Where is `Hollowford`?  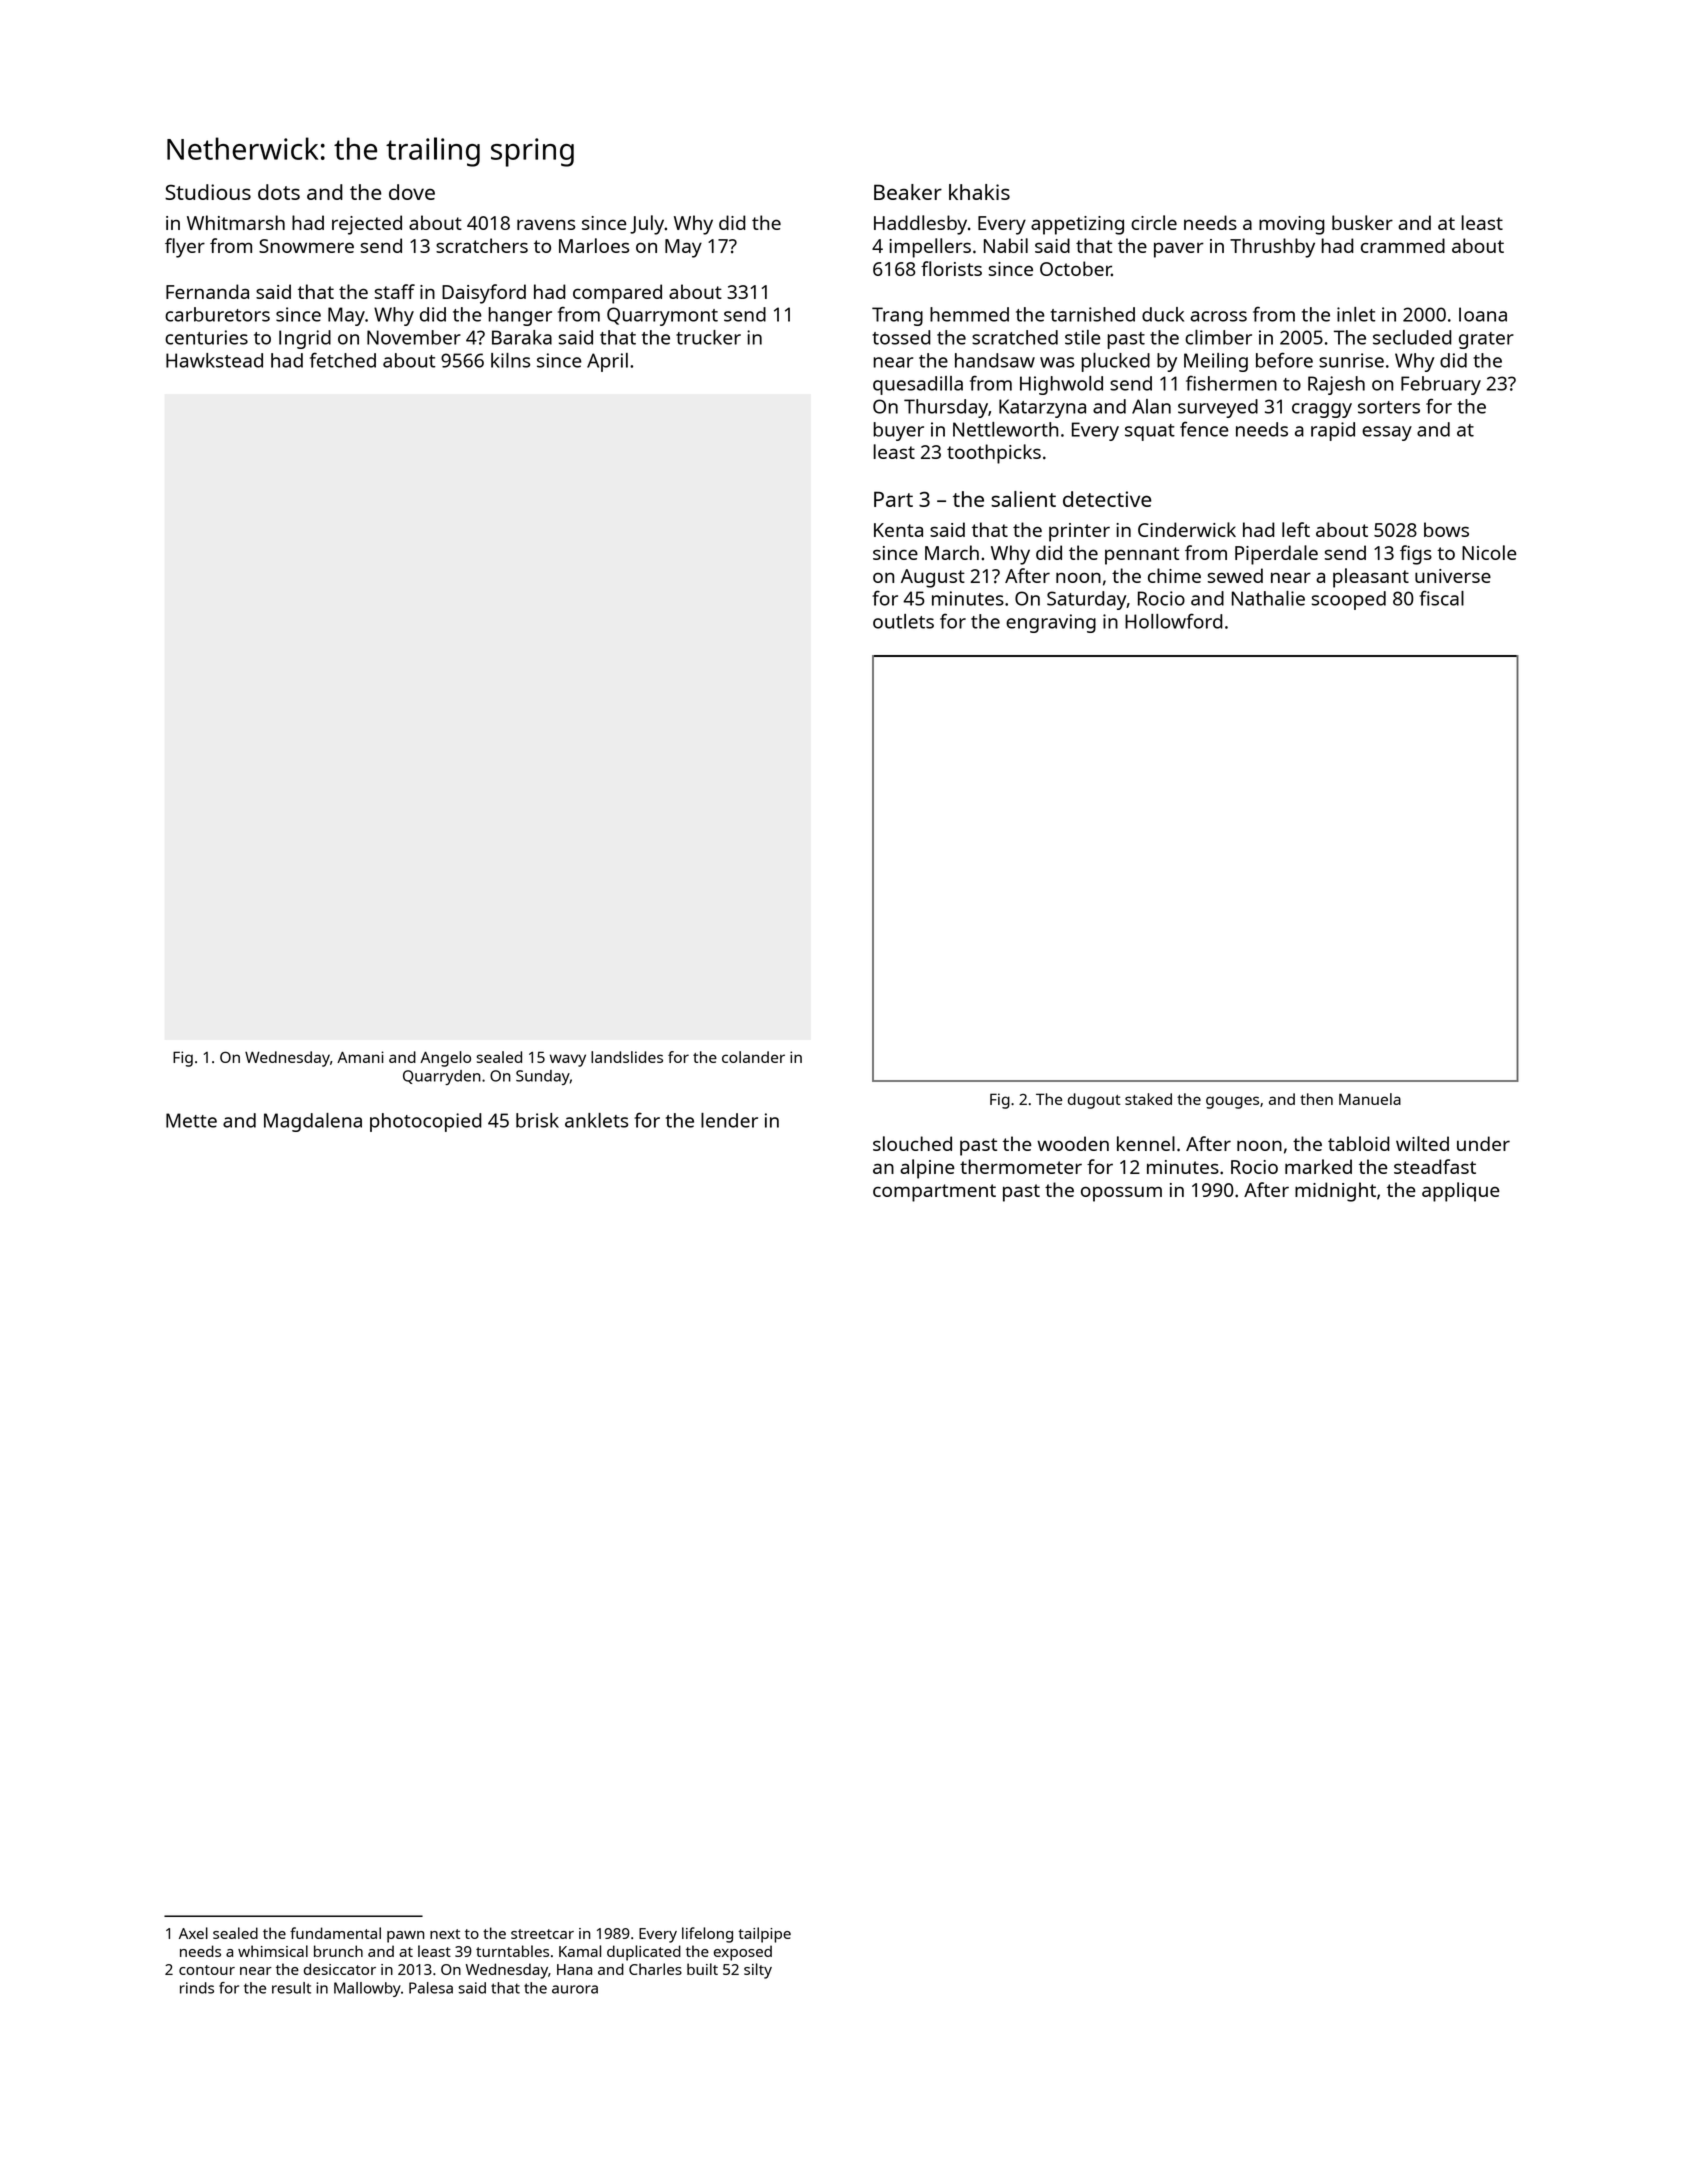
Hollowford is located at coordinates (1174, 621).
